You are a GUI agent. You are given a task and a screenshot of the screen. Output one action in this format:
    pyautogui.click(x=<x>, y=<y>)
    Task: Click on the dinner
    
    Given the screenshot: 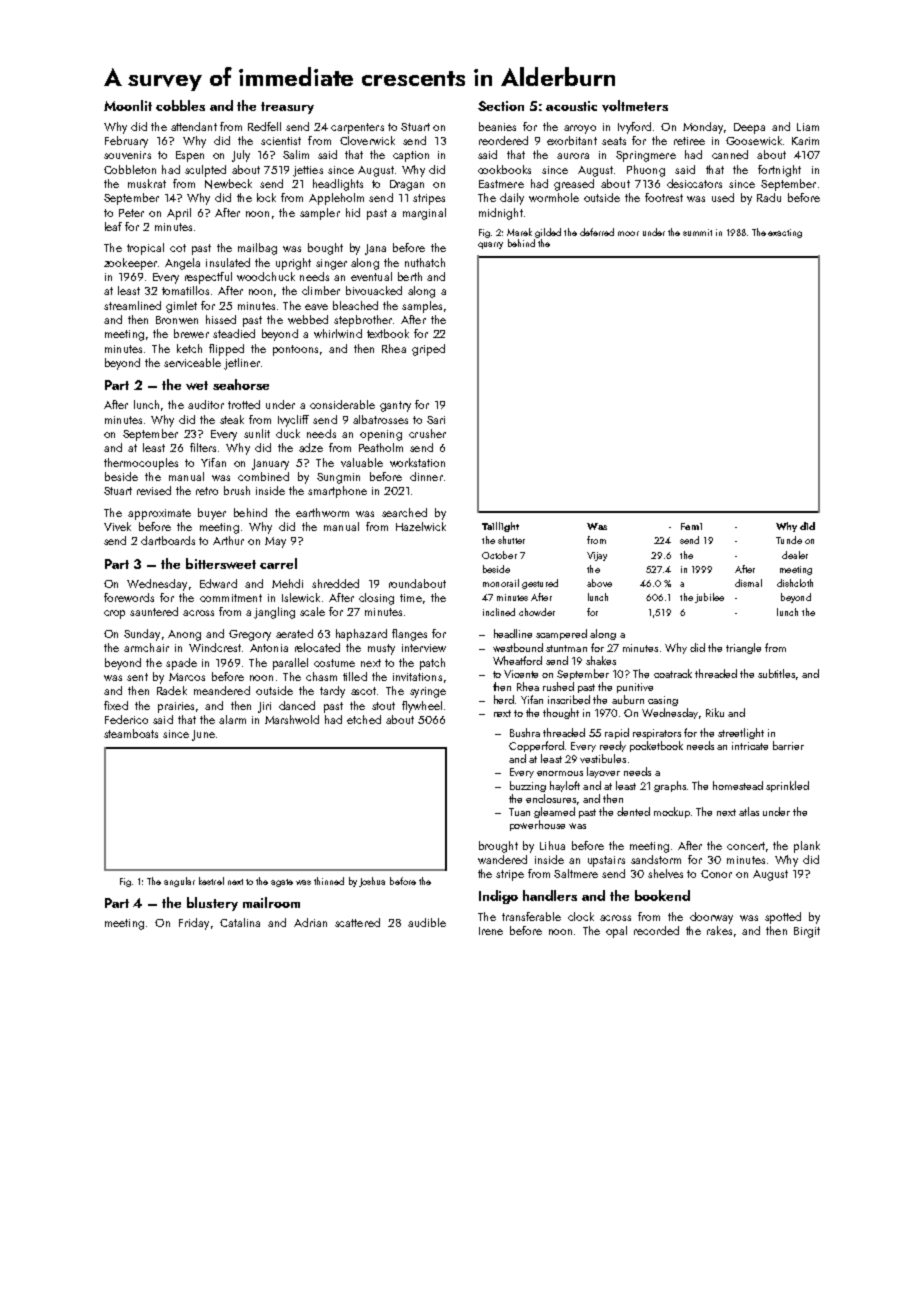 What is the action you would take?
    pyautogui.click(x=426, y=476)
